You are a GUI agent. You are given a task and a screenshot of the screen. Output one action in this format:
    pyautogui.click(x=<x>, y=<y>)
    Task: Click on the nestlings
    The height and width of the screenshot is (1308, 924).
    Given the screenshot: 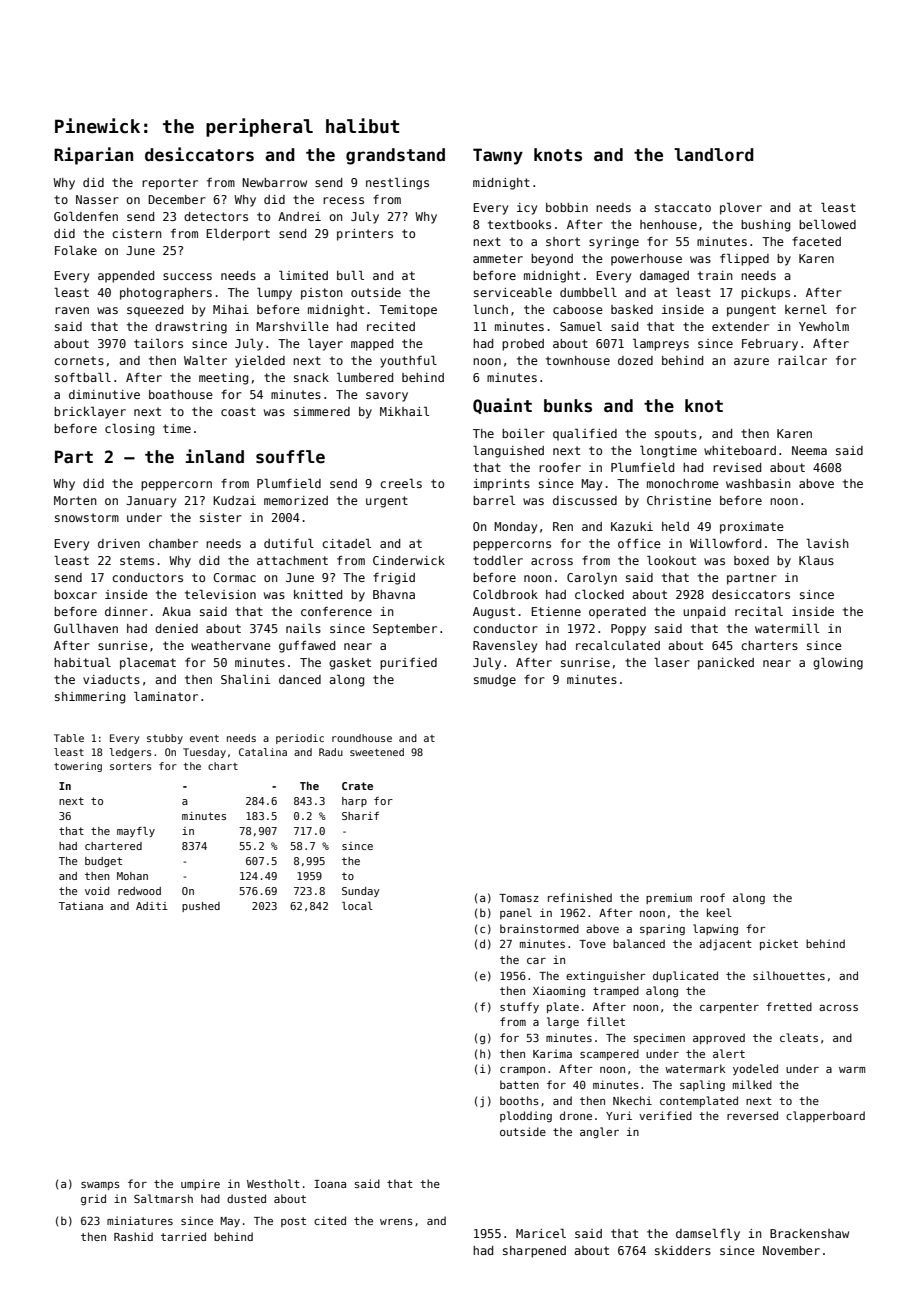 What is the action you would take?
    pyautogui.click(x=397, y=183)
